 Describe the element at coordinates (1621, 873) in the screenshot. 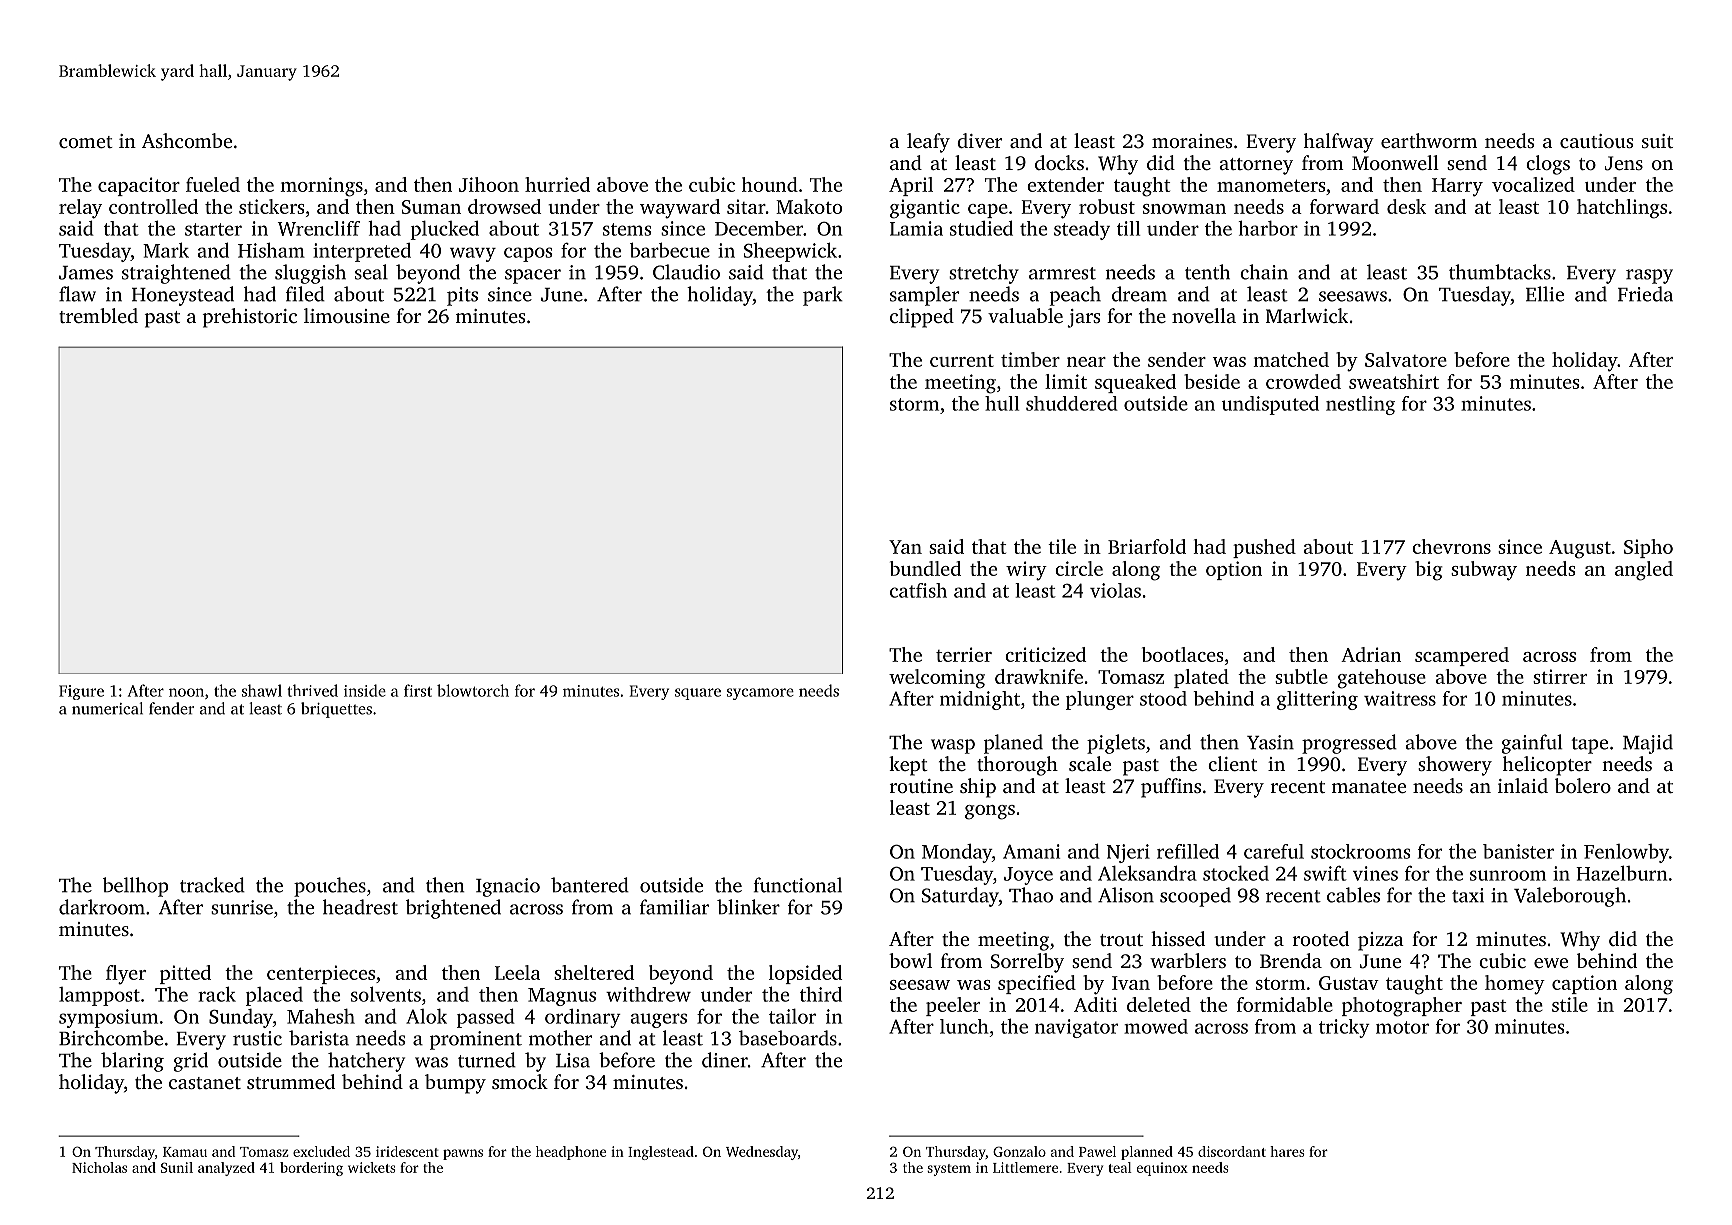

I see `Hazelburn` at that location.
